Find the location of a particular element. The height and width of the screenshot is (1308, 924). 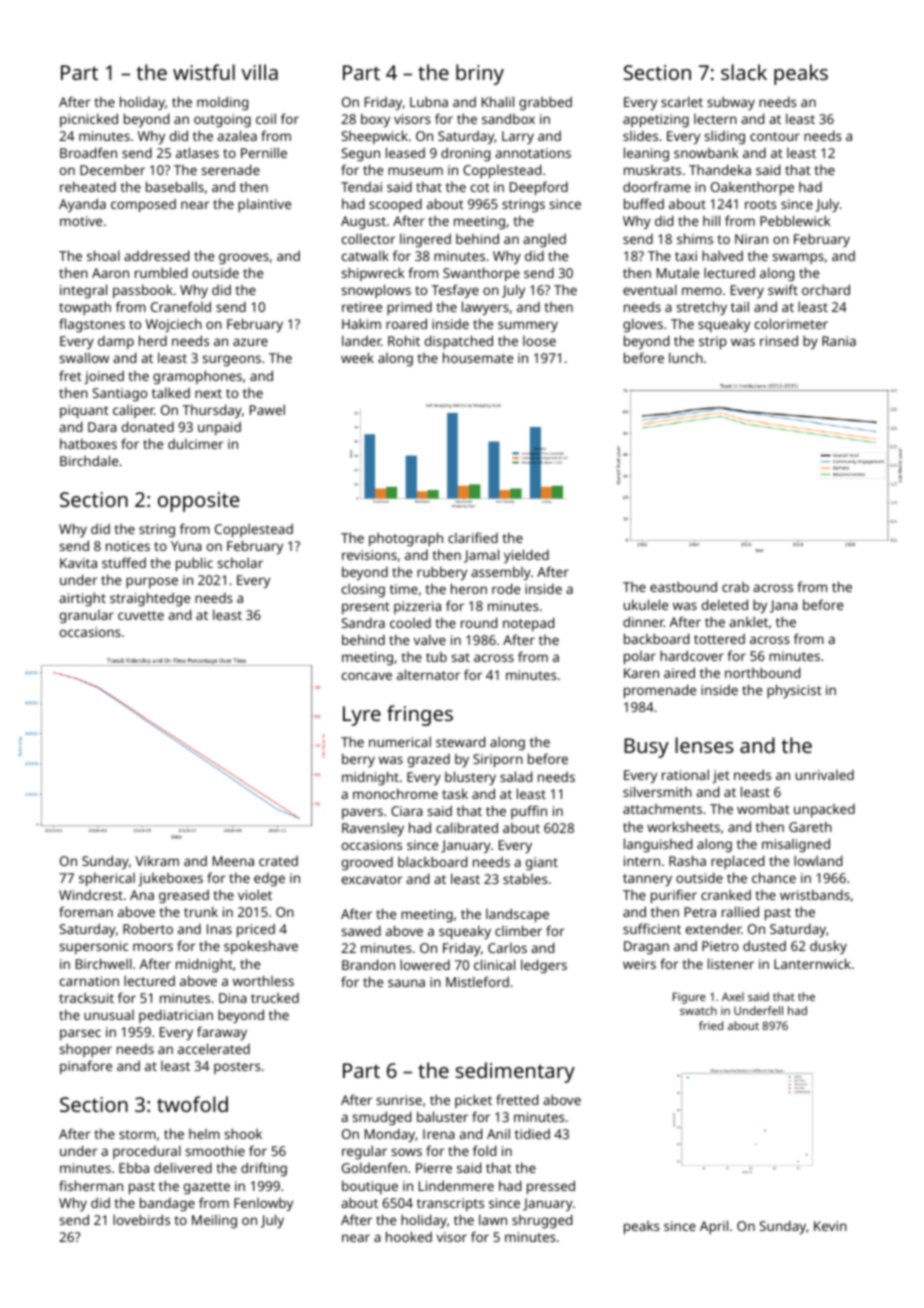

lovebirds is located at coordinates (141, 1219).
